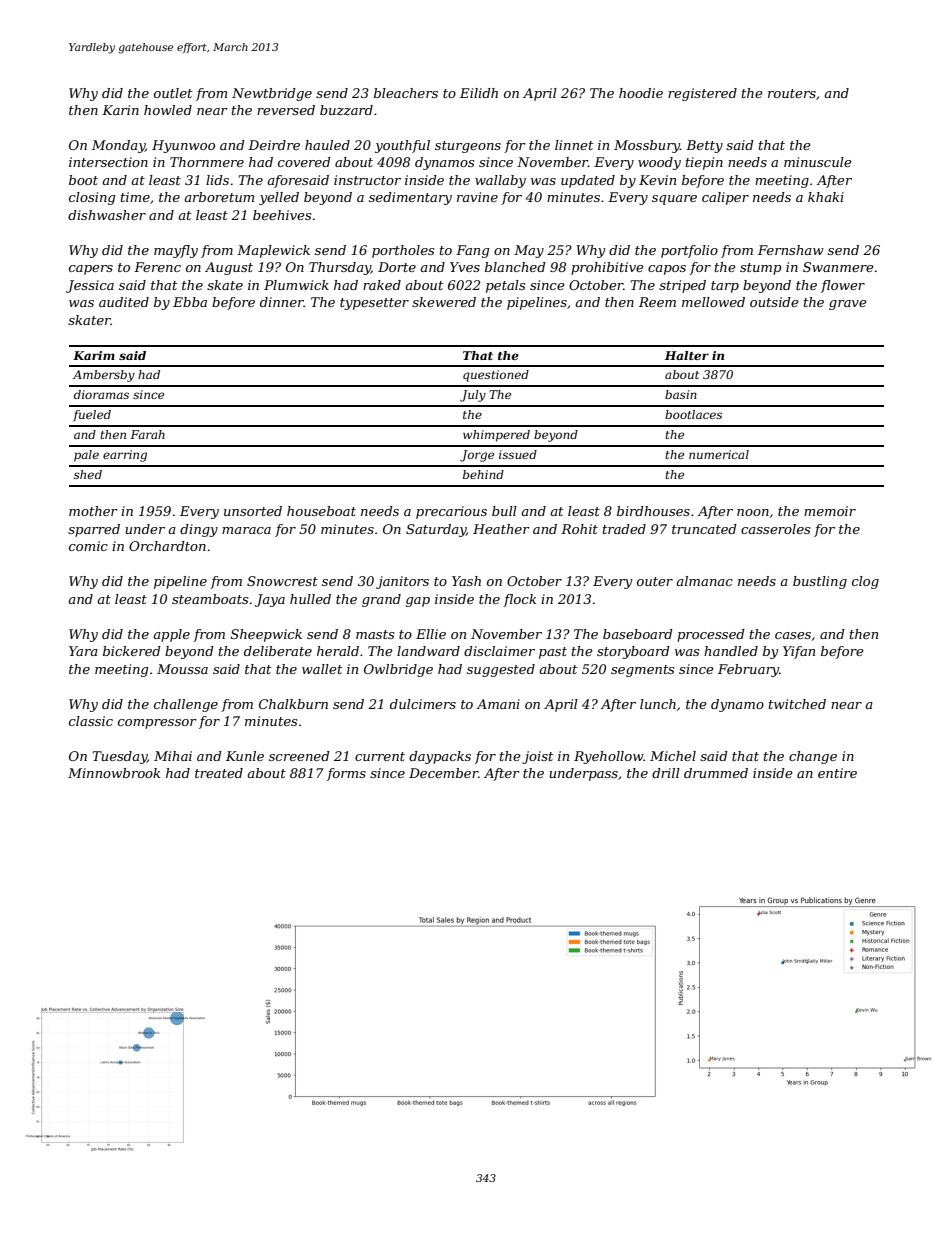  Describe the element at coordinates (428, 651) in the screenshot. I see `landward` at that location.
